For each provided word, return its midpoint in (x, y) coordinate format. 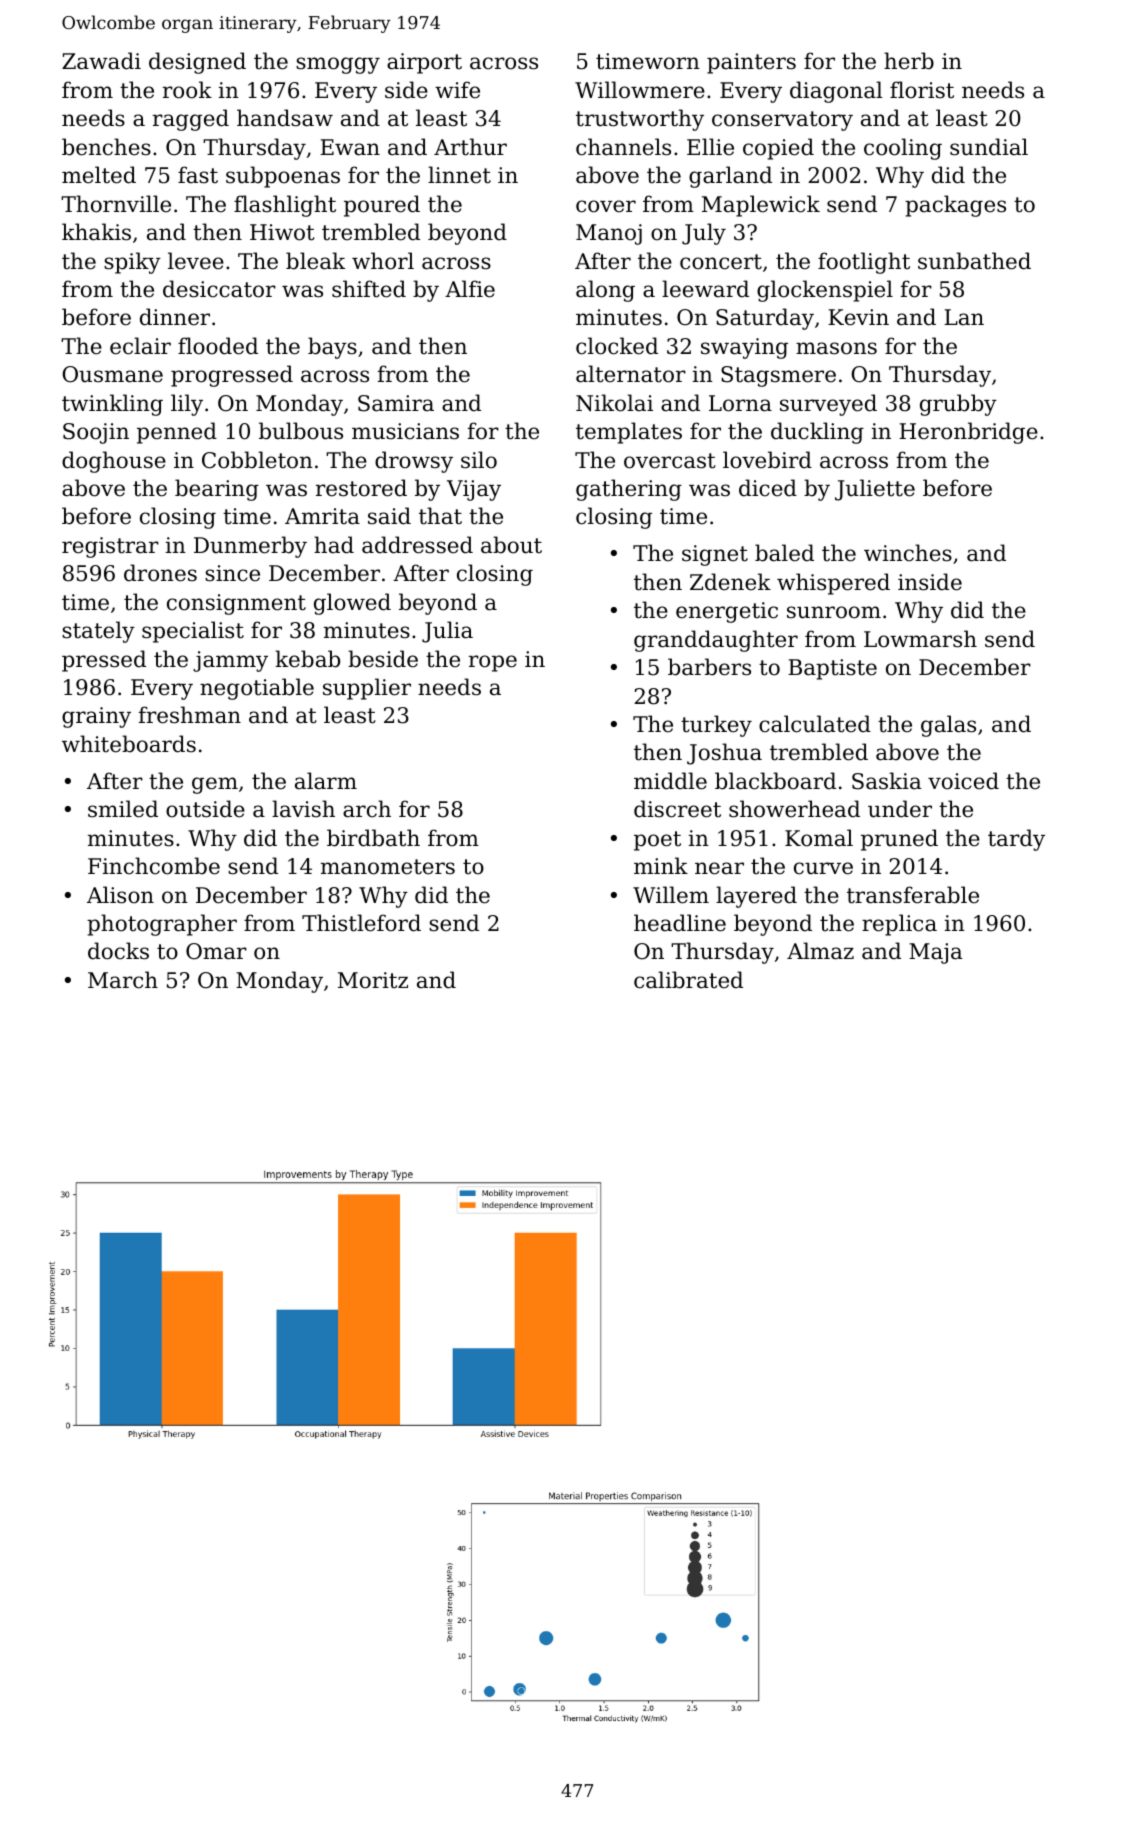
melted (99, 175)
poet (657, 841)
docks (118, 951)
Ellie (710, 147)
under (900, 809)
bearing (217, 490)
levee (196, 261)
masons (836, 348)
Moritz (373, 980)
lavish (303, 809)
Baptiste (832, 669)
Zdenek (730, 582)
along (605, 291)
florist (922, 90)
